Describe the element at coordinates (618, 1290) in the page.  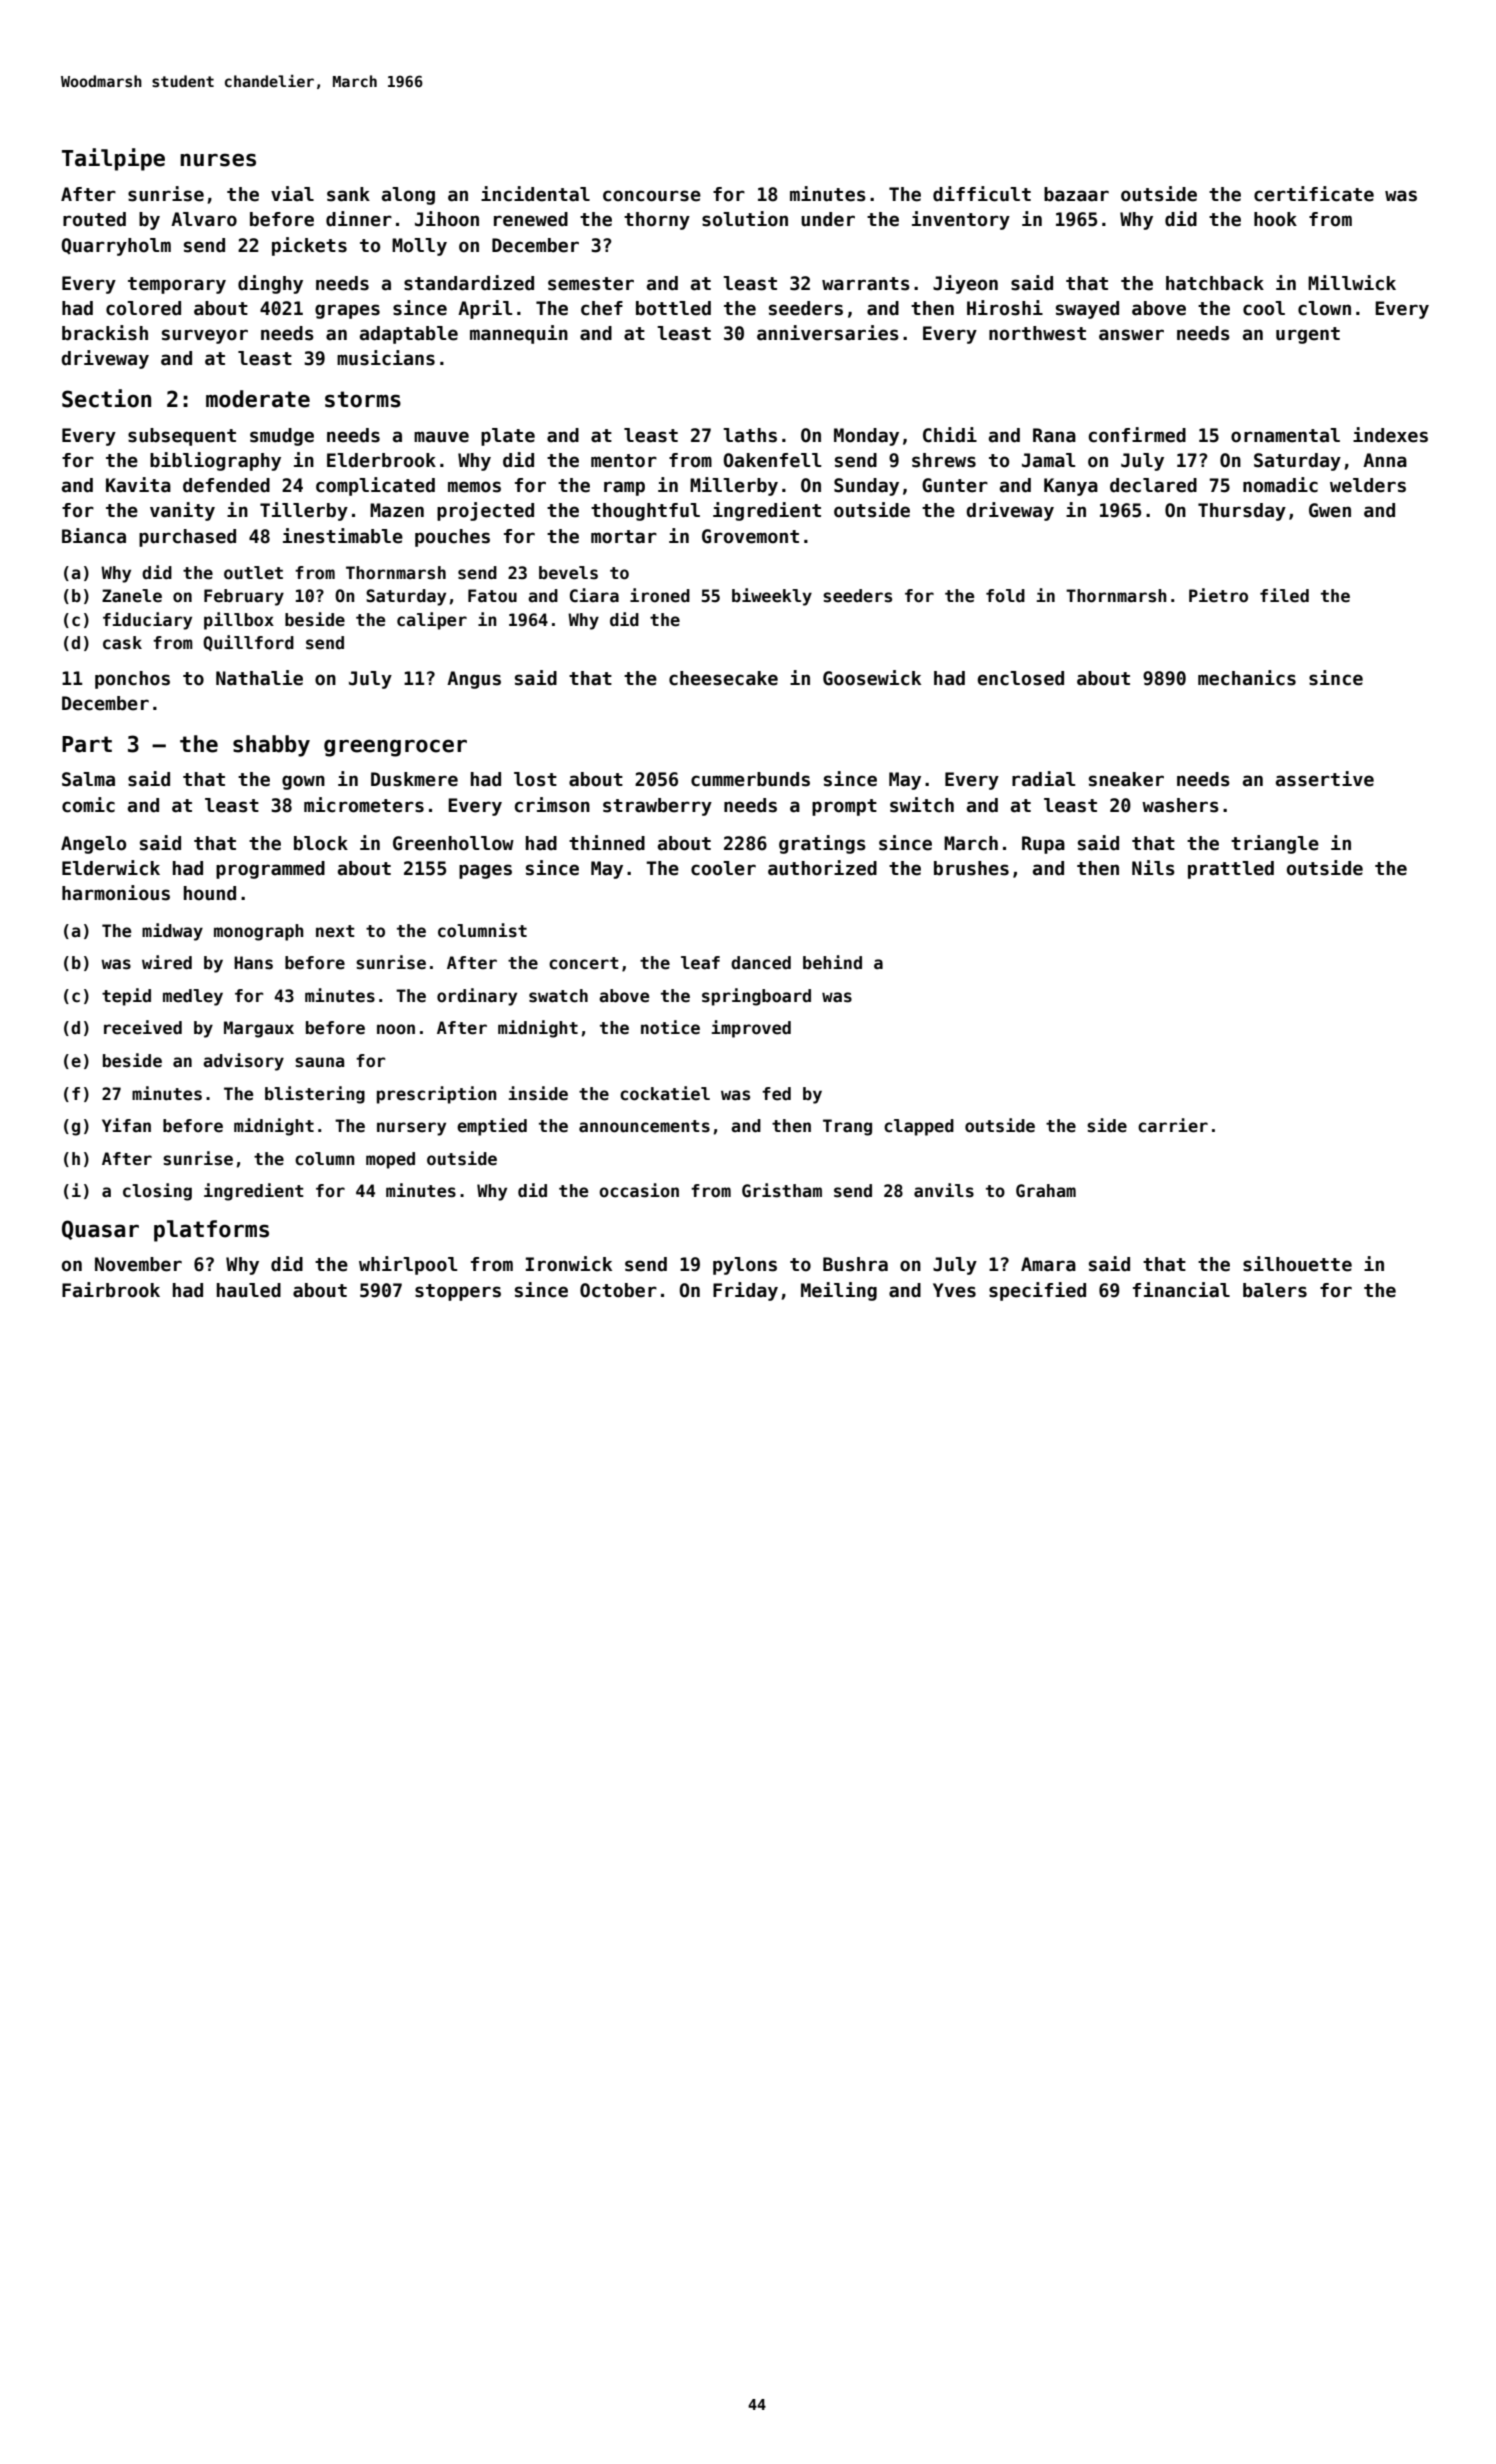
I see `October` at that location.
